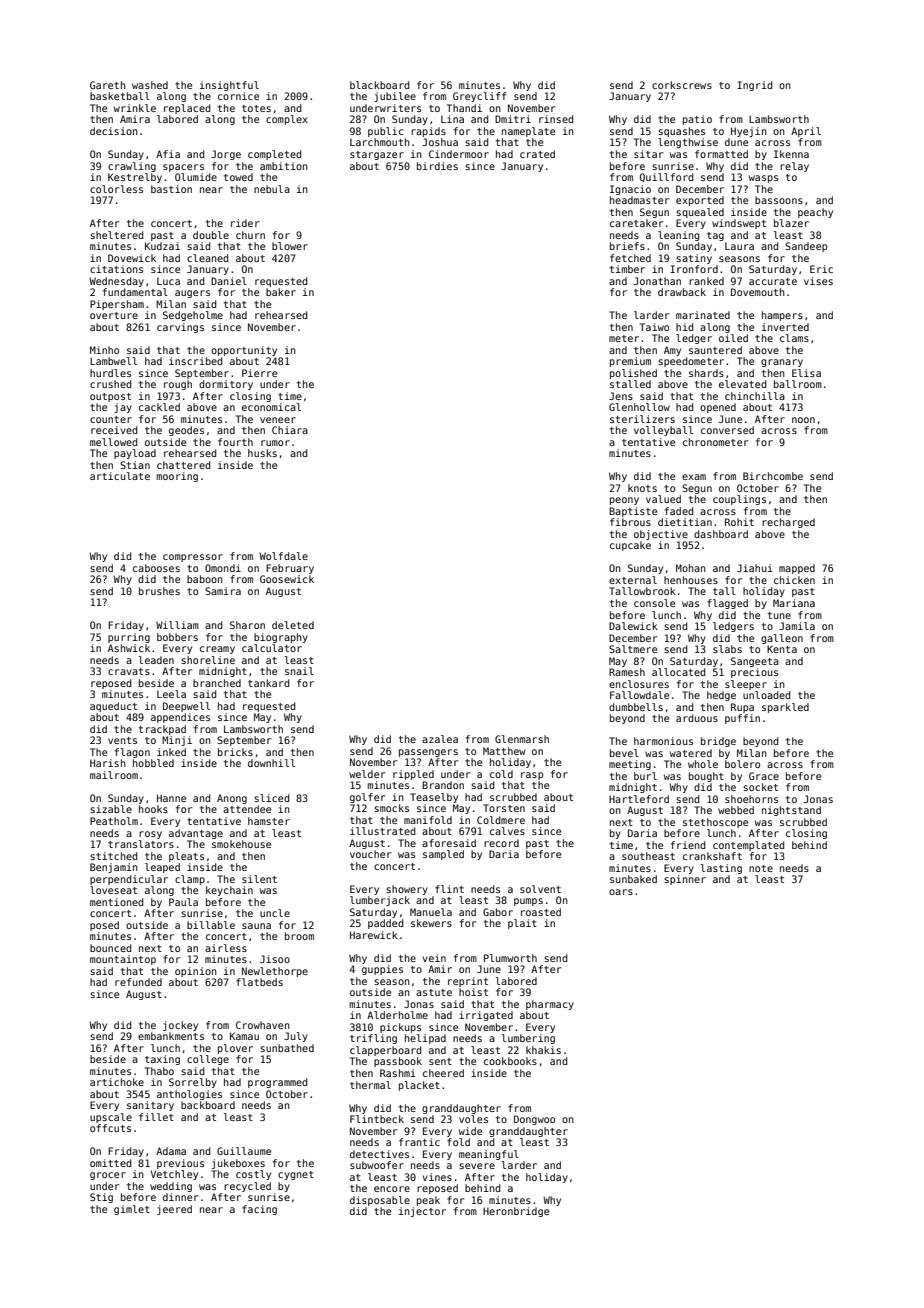  Describe the element at coordinates (788, 523) in the page. I see `recharged` at that location.
